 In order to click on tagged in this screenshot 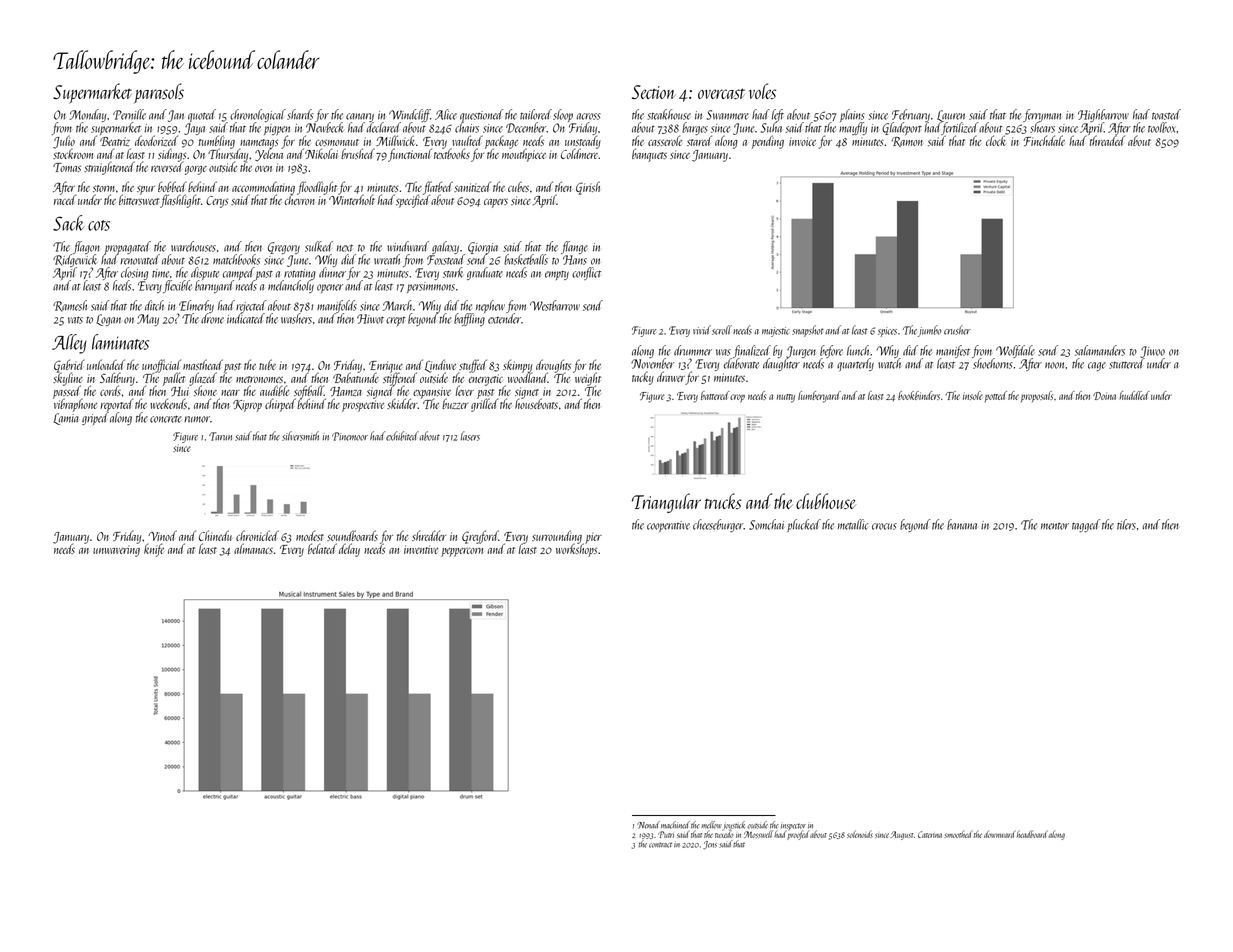, I will do `click(1086, 525)`.
